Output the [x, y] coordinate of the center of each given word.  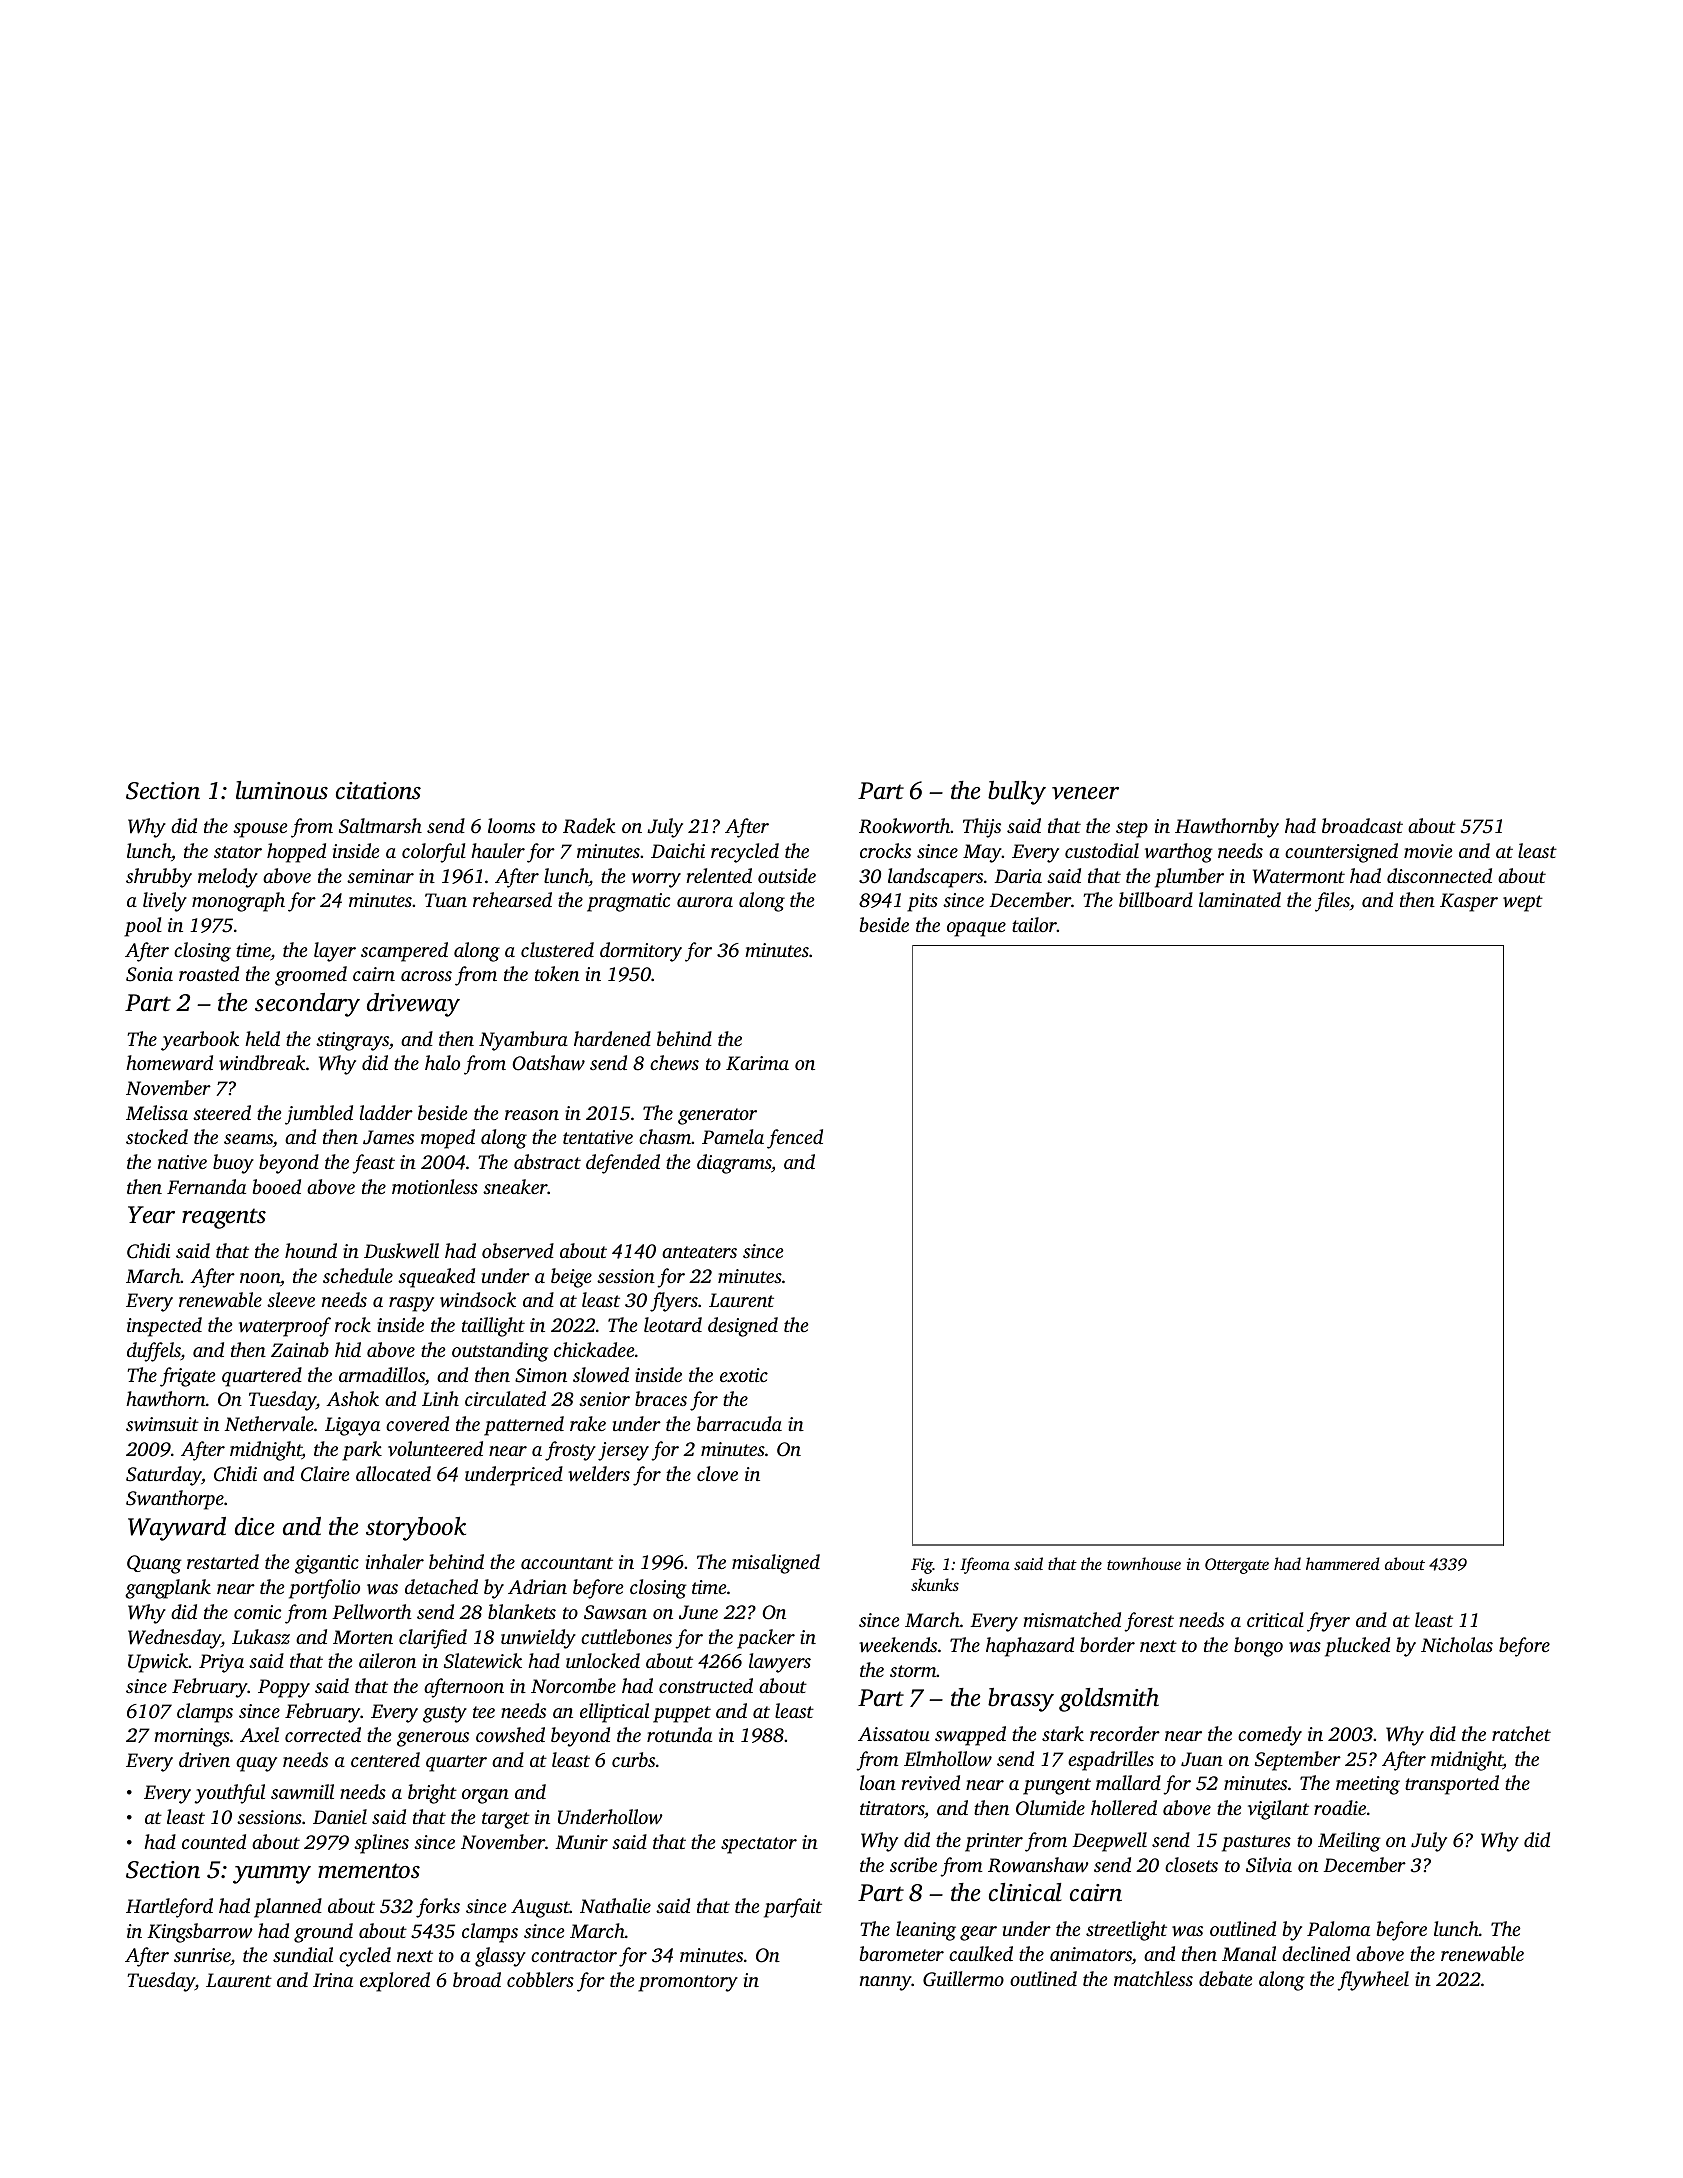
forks [438, 1908]
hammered [1343, 1563]
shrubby [159, 878]
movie [1428, 851]
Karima [757, 1063]
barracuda [739, 1423]
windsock [478, 1300]
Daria [1018, 876]
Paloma [1338, 1928]
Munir [582, 1842]
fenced [795, 1139]
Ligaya [352, 1426]
